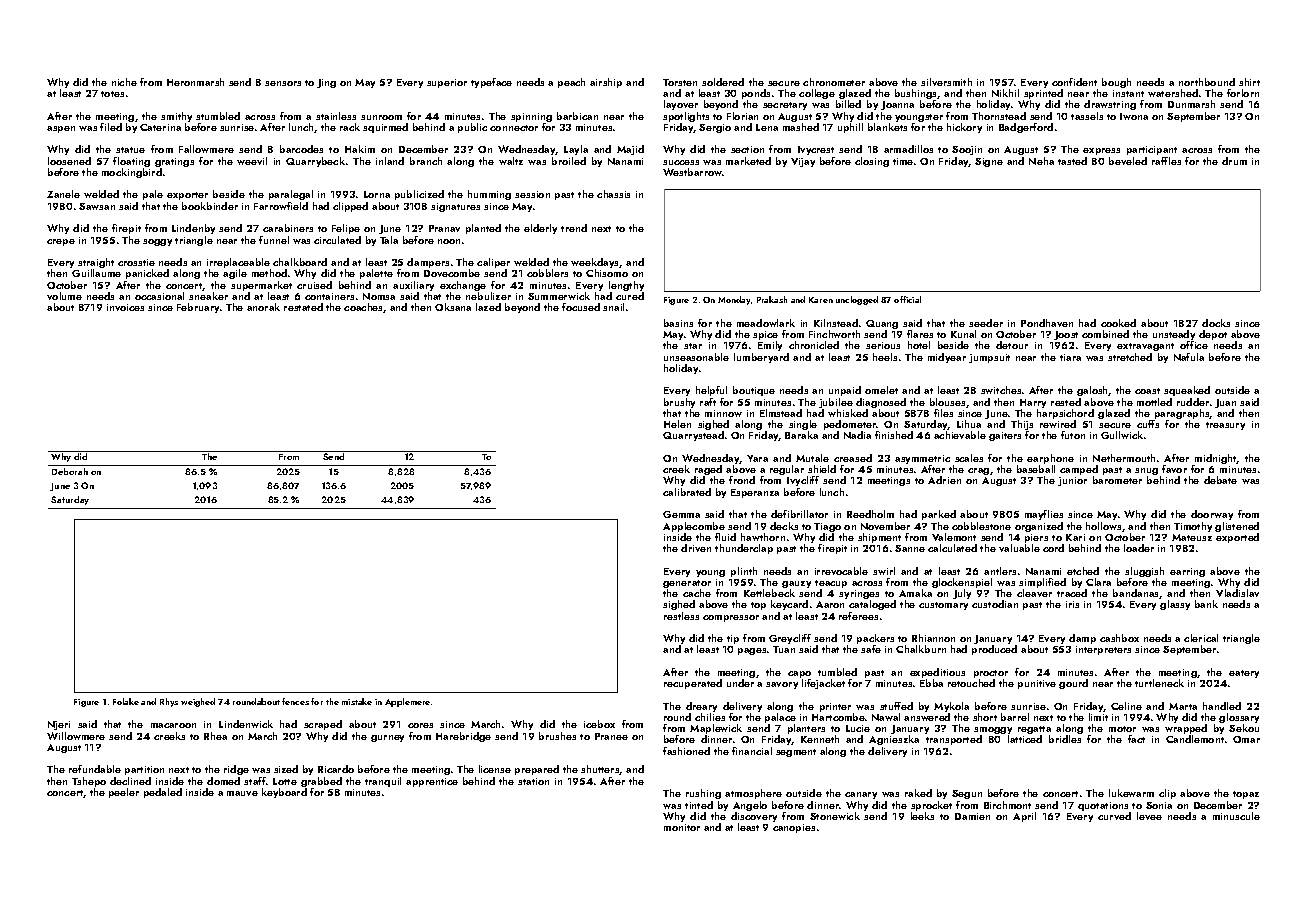 This screenshot has height=924, width=1308. What do you see at coordinates (96, 263) in the screenshot?
I see `straight` at bounding box center [96, 263].
